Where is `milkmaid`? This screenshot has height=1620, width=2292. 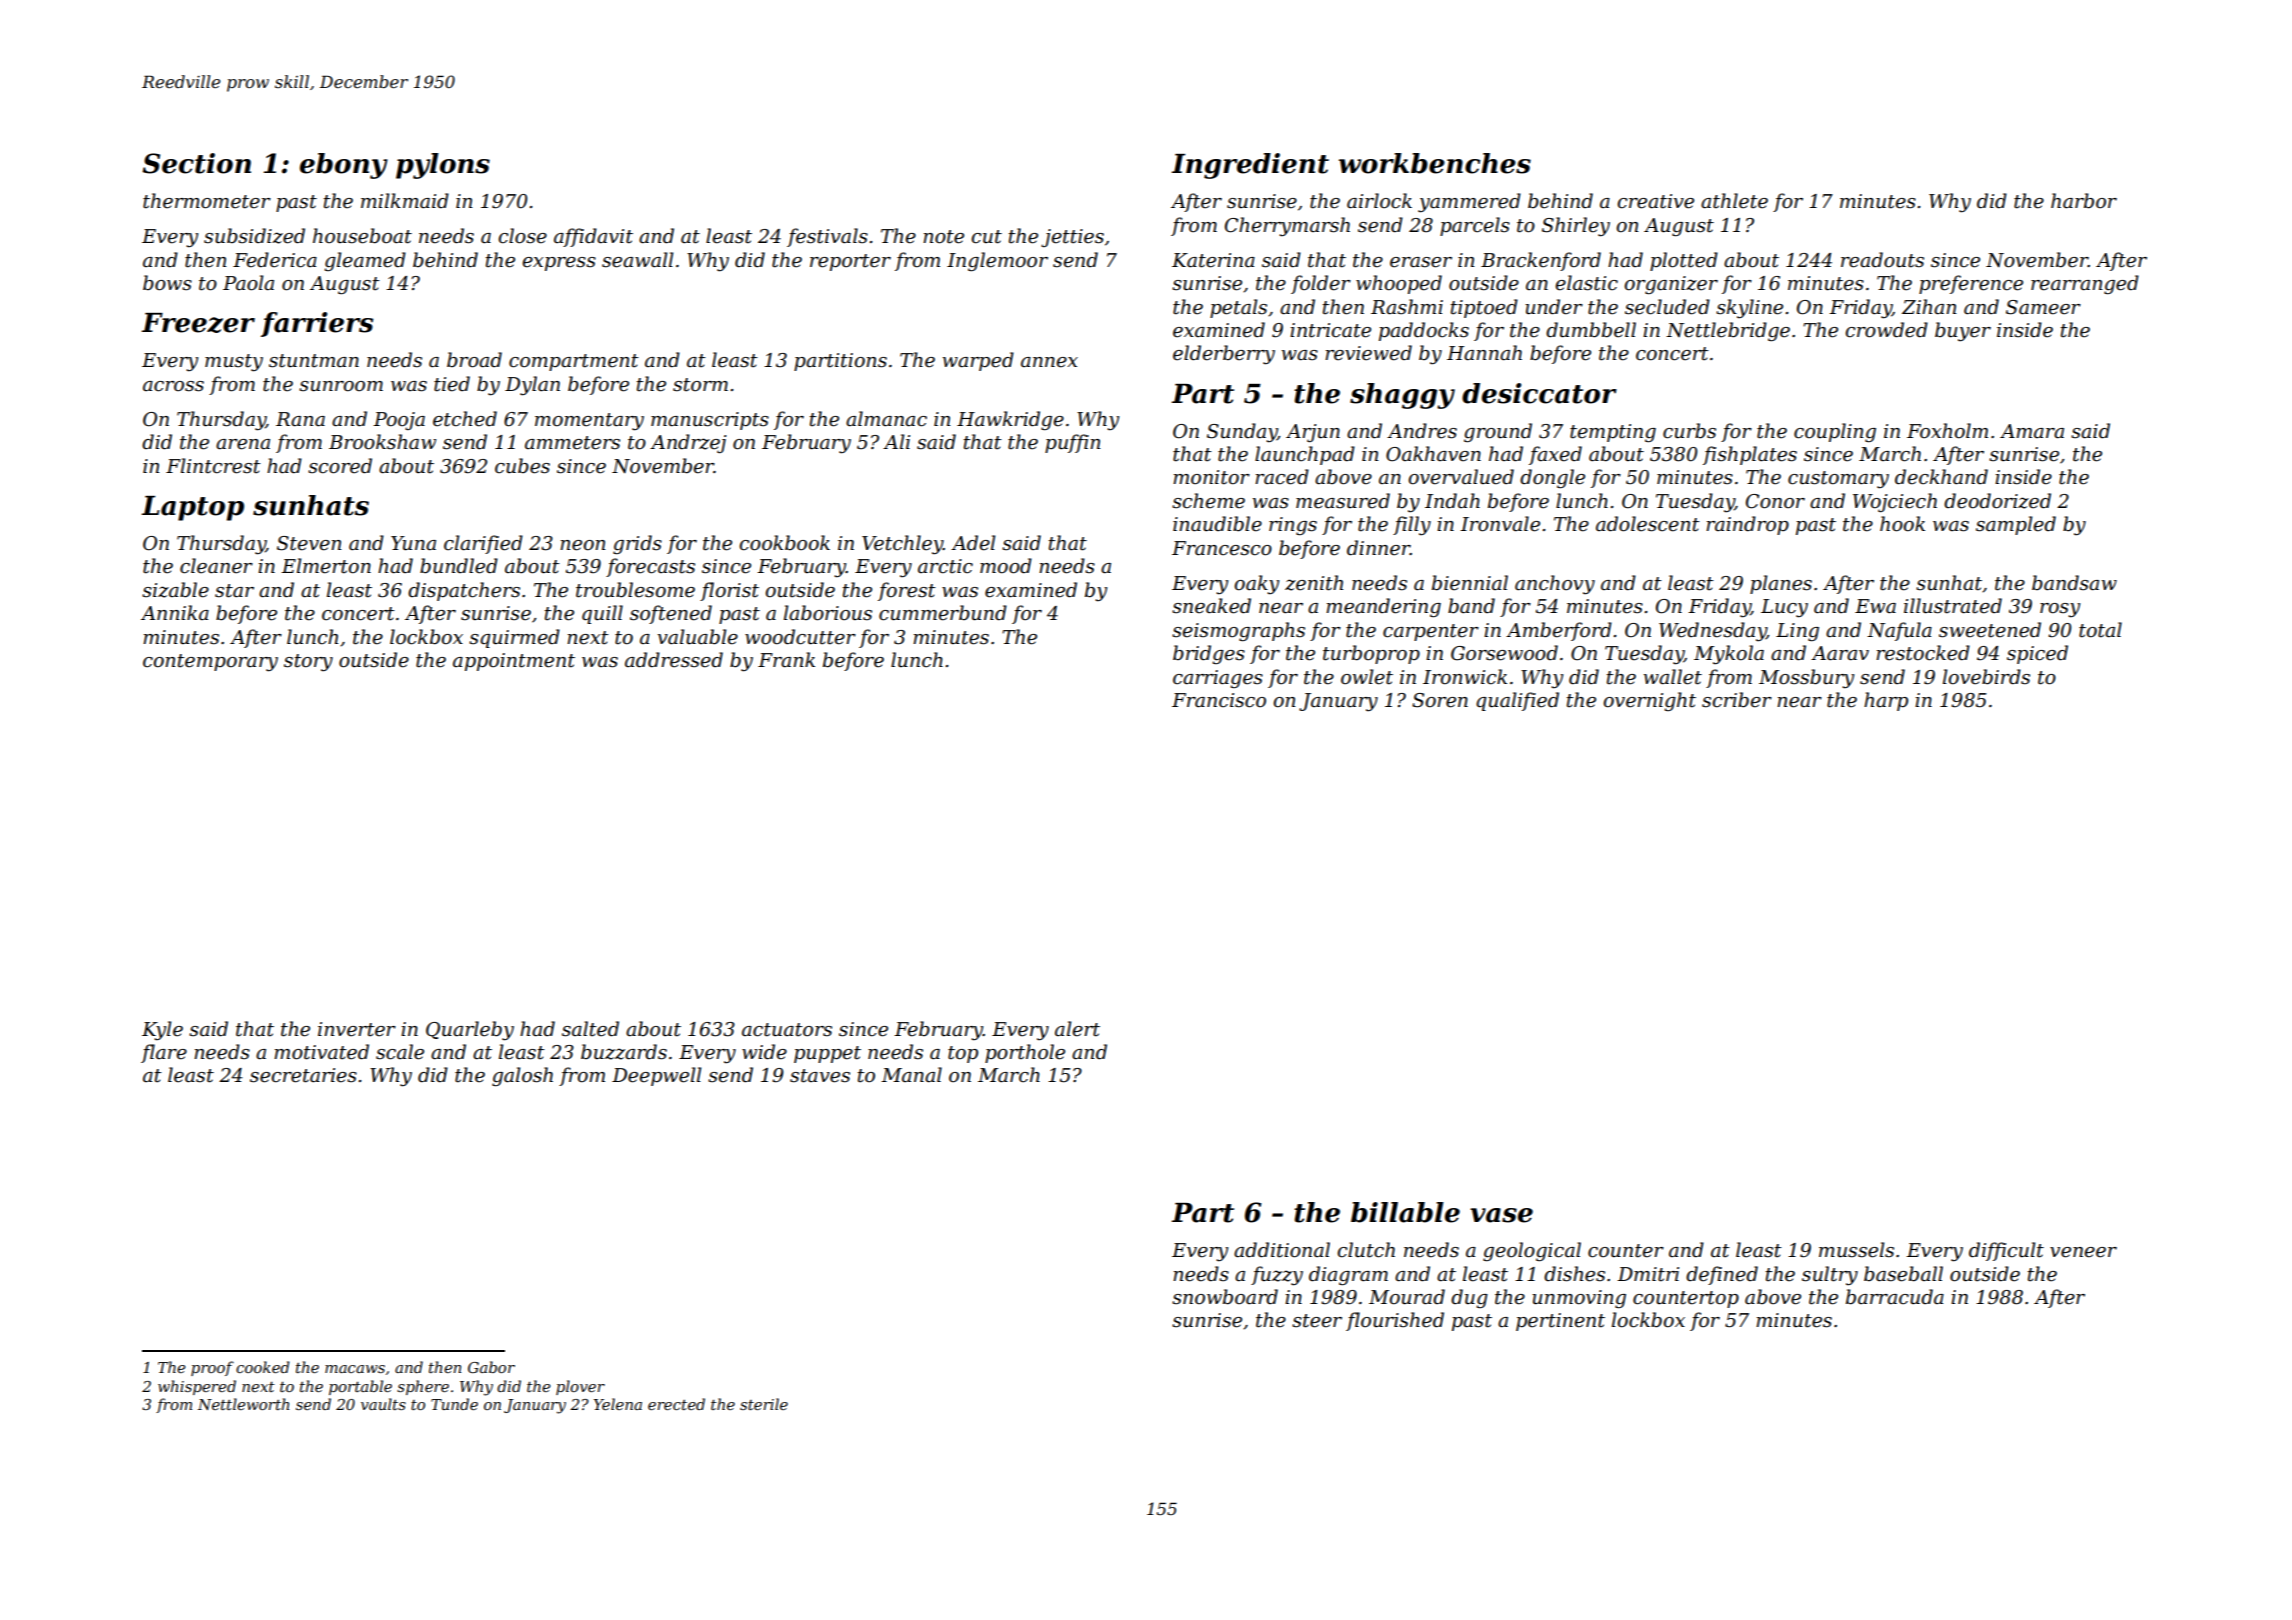
milkmaid is located at coordinates (405, 201).
